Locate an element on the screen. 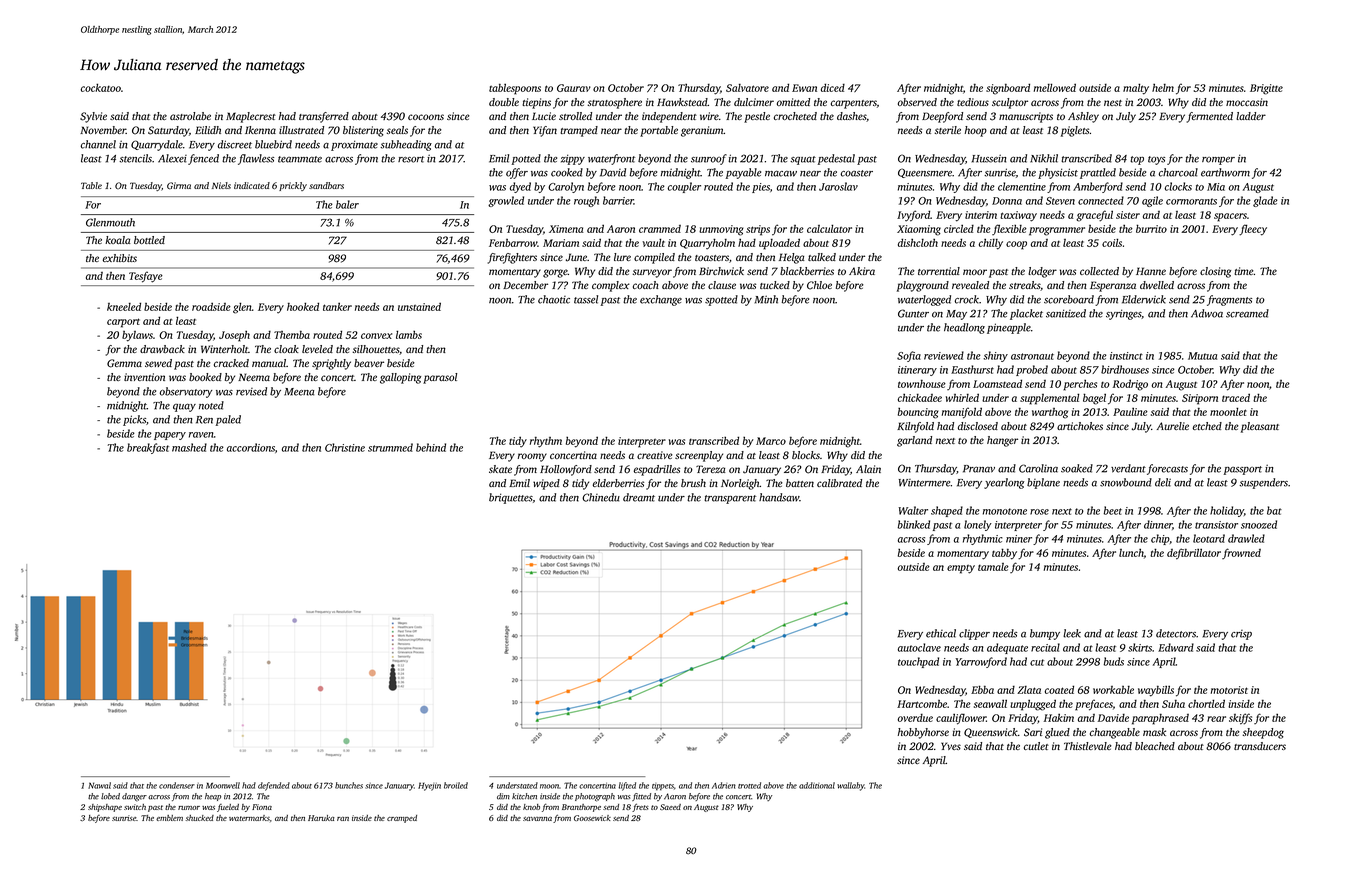 Image resolution: width=1372 pixels, height=887 pixels. itinerary is located at coordinates (917, 371).
